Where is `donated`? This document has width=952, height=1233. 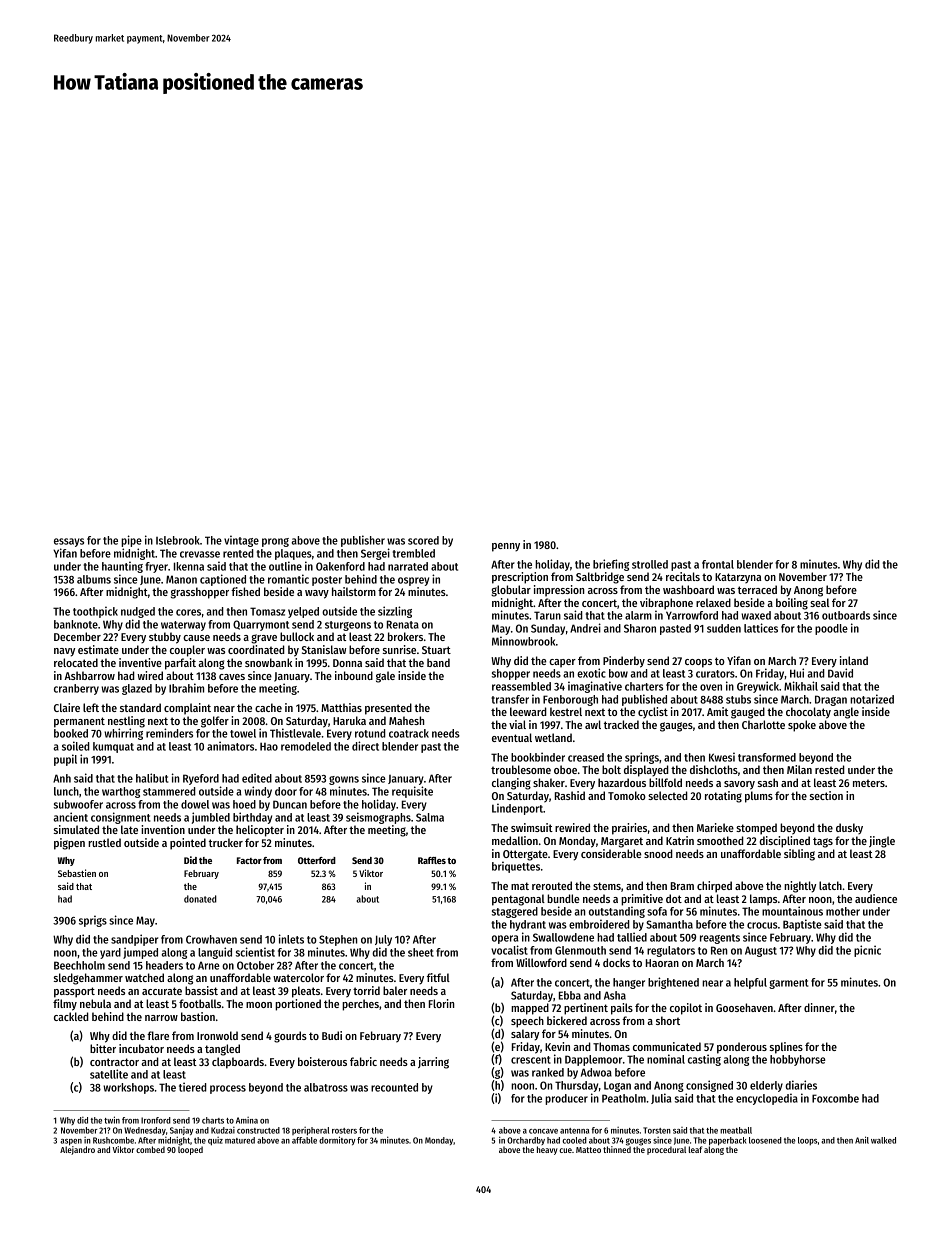 donated is located at coordinates (200, 899).
